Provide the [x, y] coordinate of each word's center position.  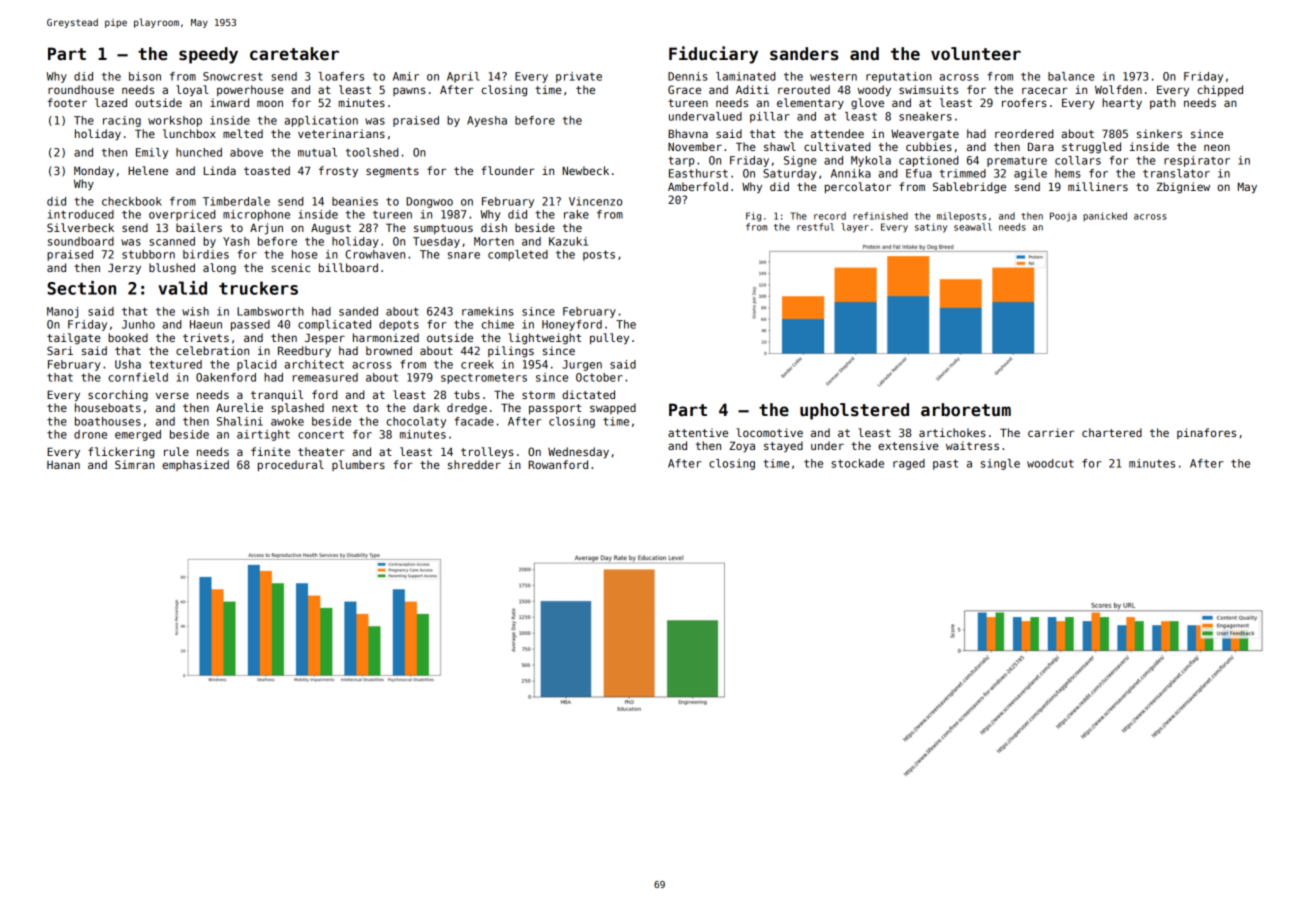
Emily [152, 153]
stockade [858, 463]
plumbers [358, 465]
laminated [745, 76]
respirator [1197, 161]
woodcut [1050, 463]
